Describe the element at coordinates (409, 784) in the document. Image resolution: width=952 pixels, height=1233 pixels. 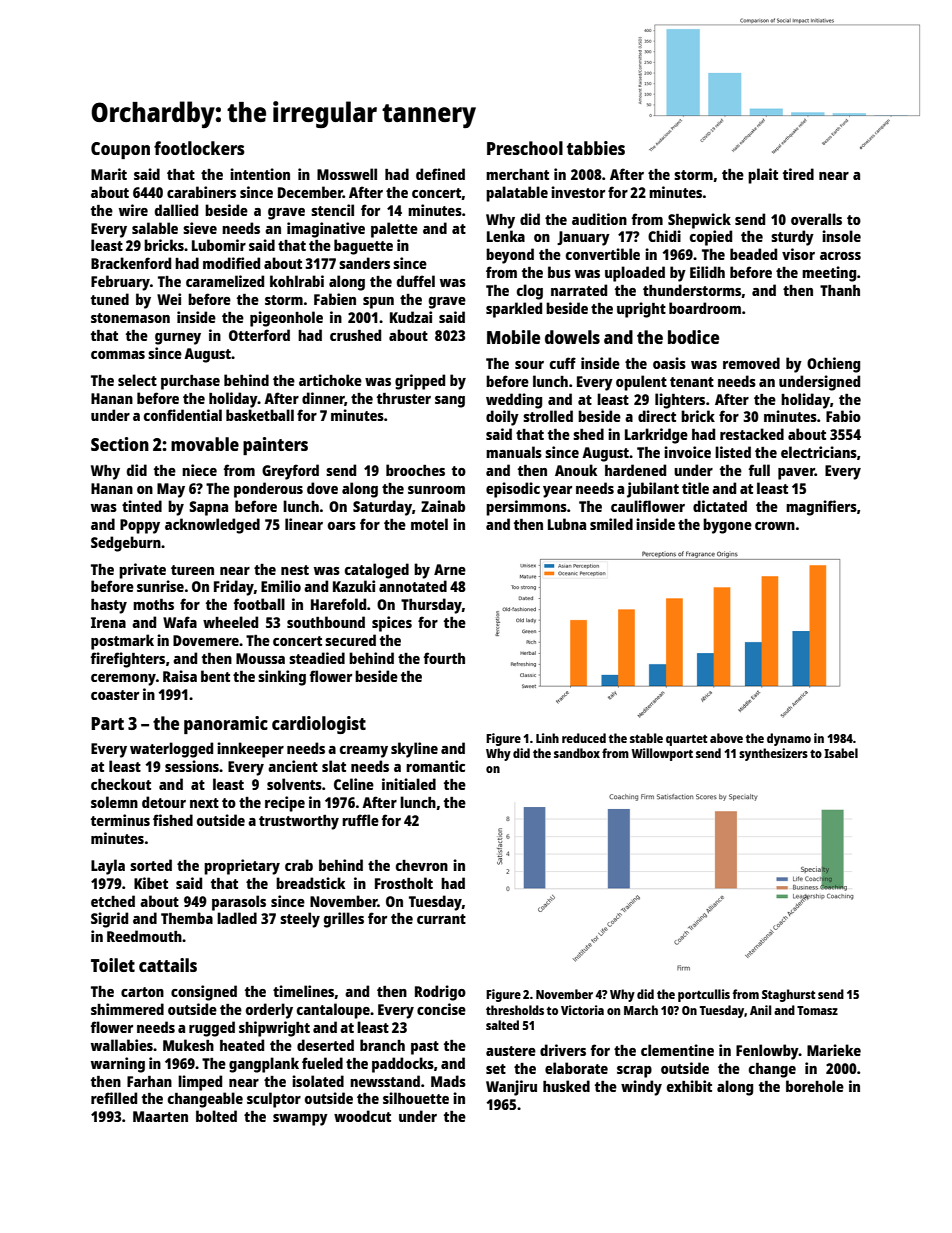
I see `initialed` at that location.
